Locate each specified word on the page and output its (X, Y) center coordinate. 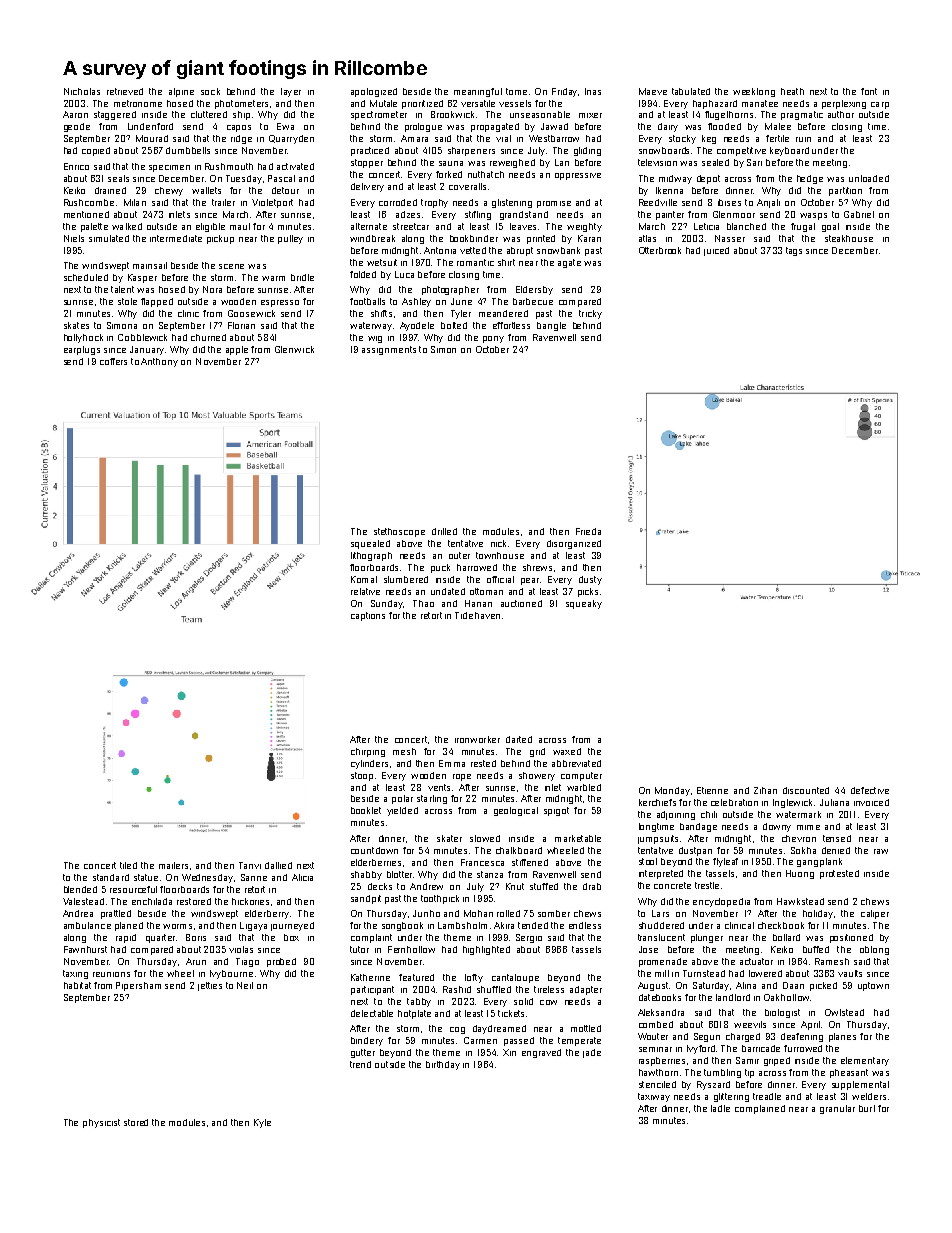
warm (273, 278)
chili (709, 814)
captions (368, 616)
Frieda (588, 531)
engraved (541, 1053)
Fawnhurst (85, 949)
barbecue (533, 301)
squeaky (584, 604)
